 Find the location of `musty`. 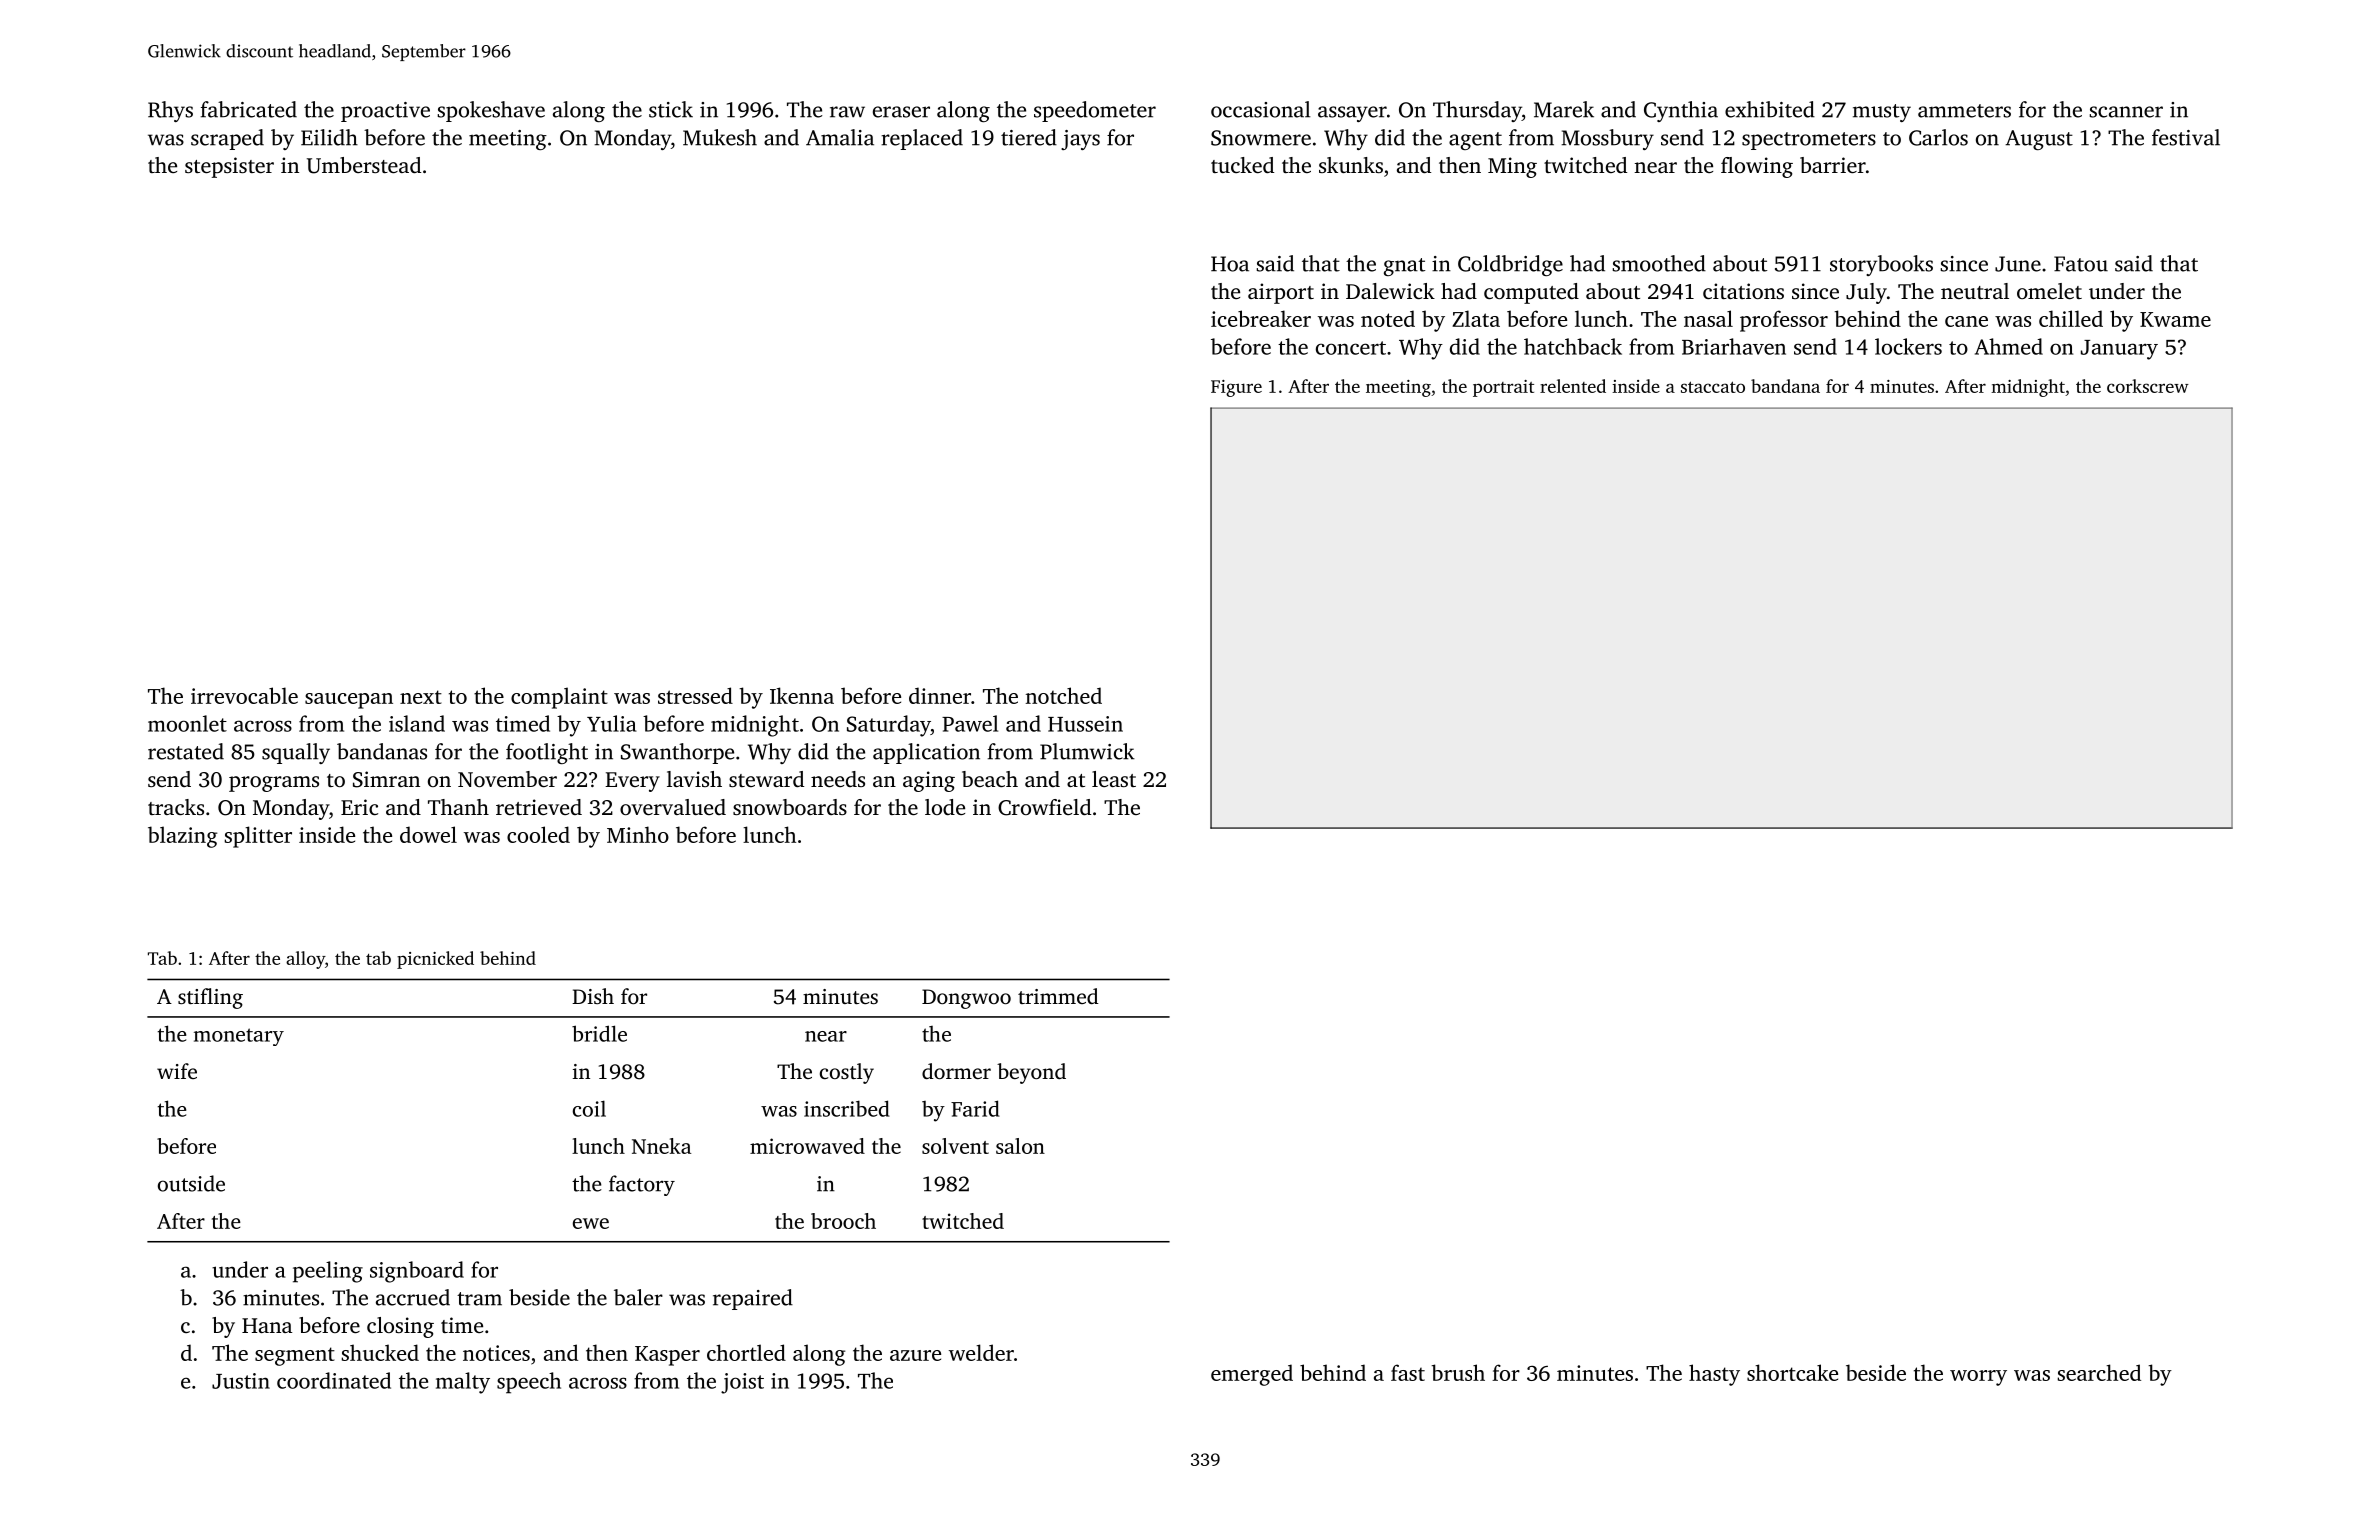

musty is located at coordinates (1882, 113).
